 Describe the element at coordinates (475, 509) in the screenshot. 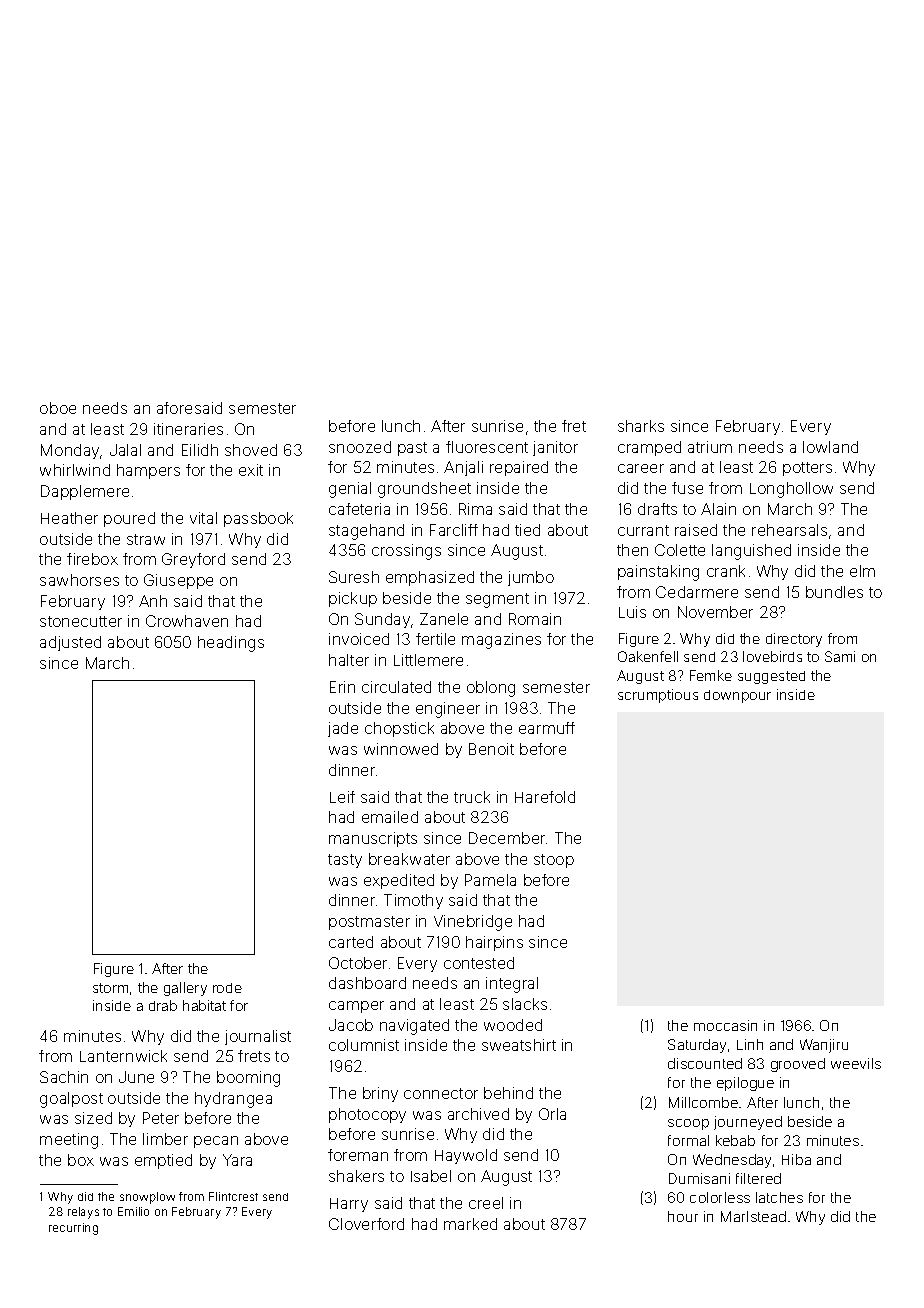

I see `Rima` at that location.
